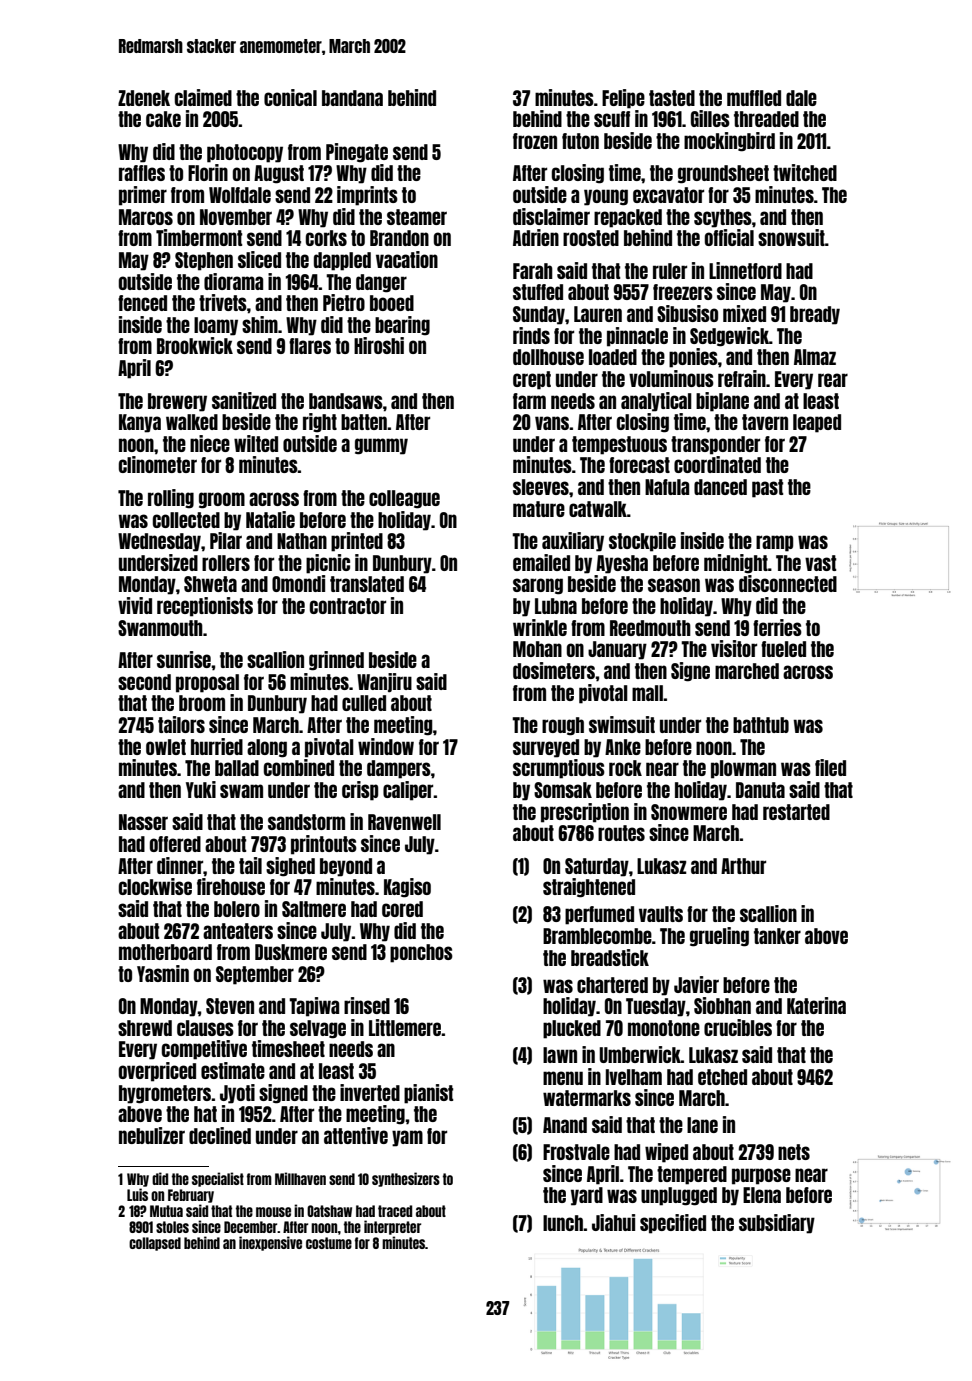 This screenshot has height=1381, width=972. What do you see at coordinates (754, 98) in the screenshot?
I see `muffled` at bounding box center [754, 98].
